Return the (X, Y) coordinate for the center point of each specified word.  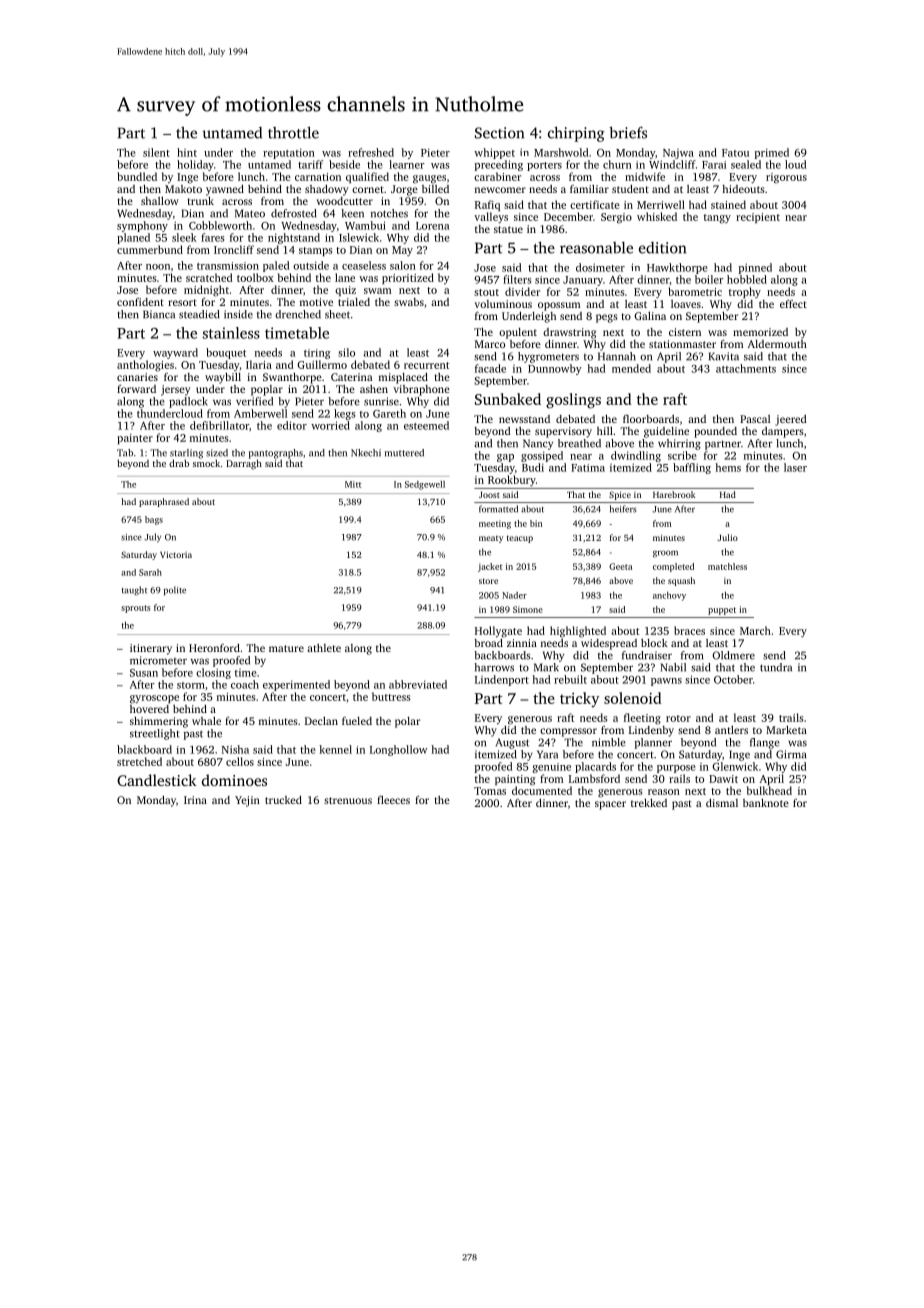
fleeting (642, 719)
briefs (628, 133)
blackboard (144, 749)
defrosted (294, 213)
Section (499, 133)
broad (488, 643)
